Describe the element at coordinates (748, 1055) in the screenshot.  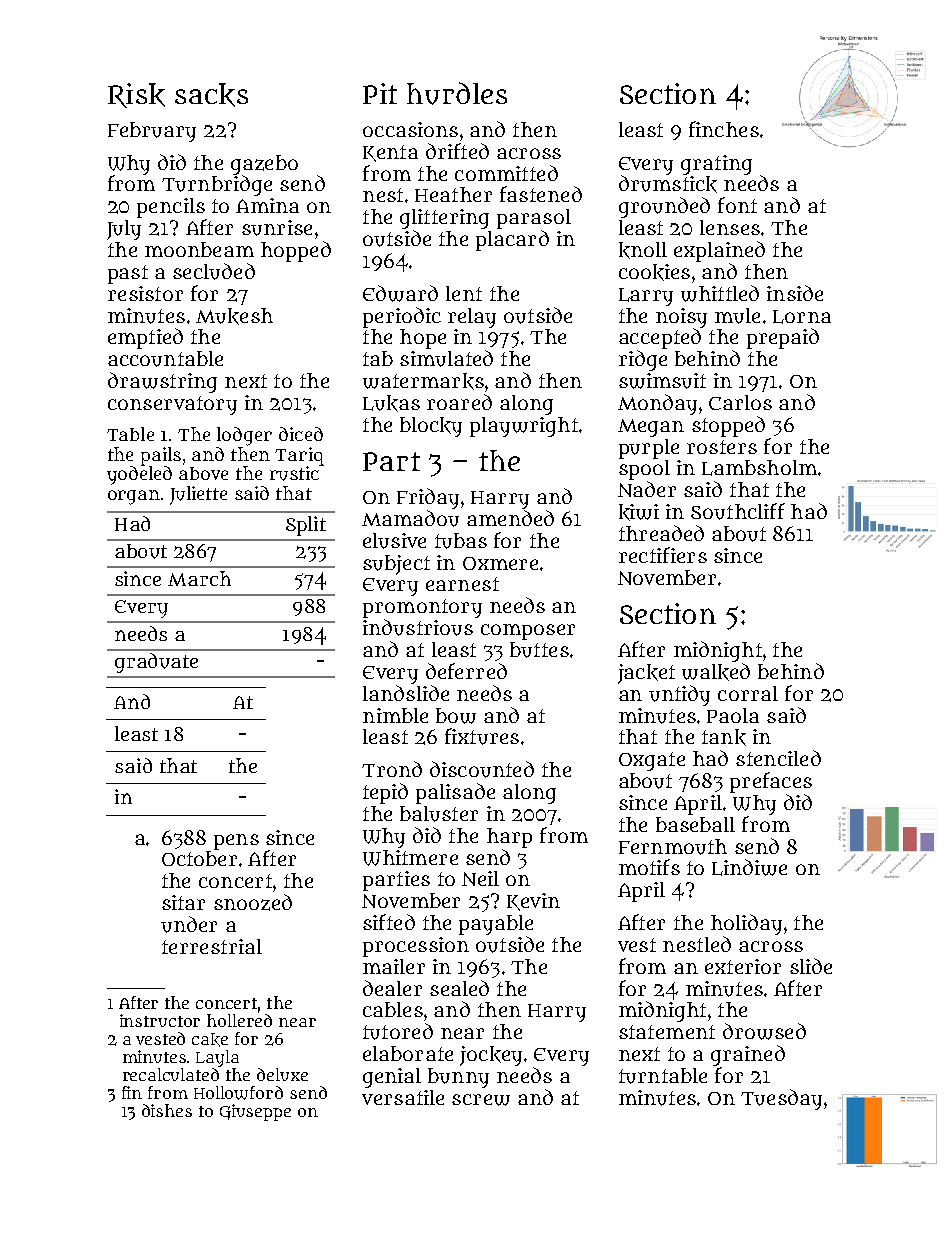
I see `grained` at that location.
